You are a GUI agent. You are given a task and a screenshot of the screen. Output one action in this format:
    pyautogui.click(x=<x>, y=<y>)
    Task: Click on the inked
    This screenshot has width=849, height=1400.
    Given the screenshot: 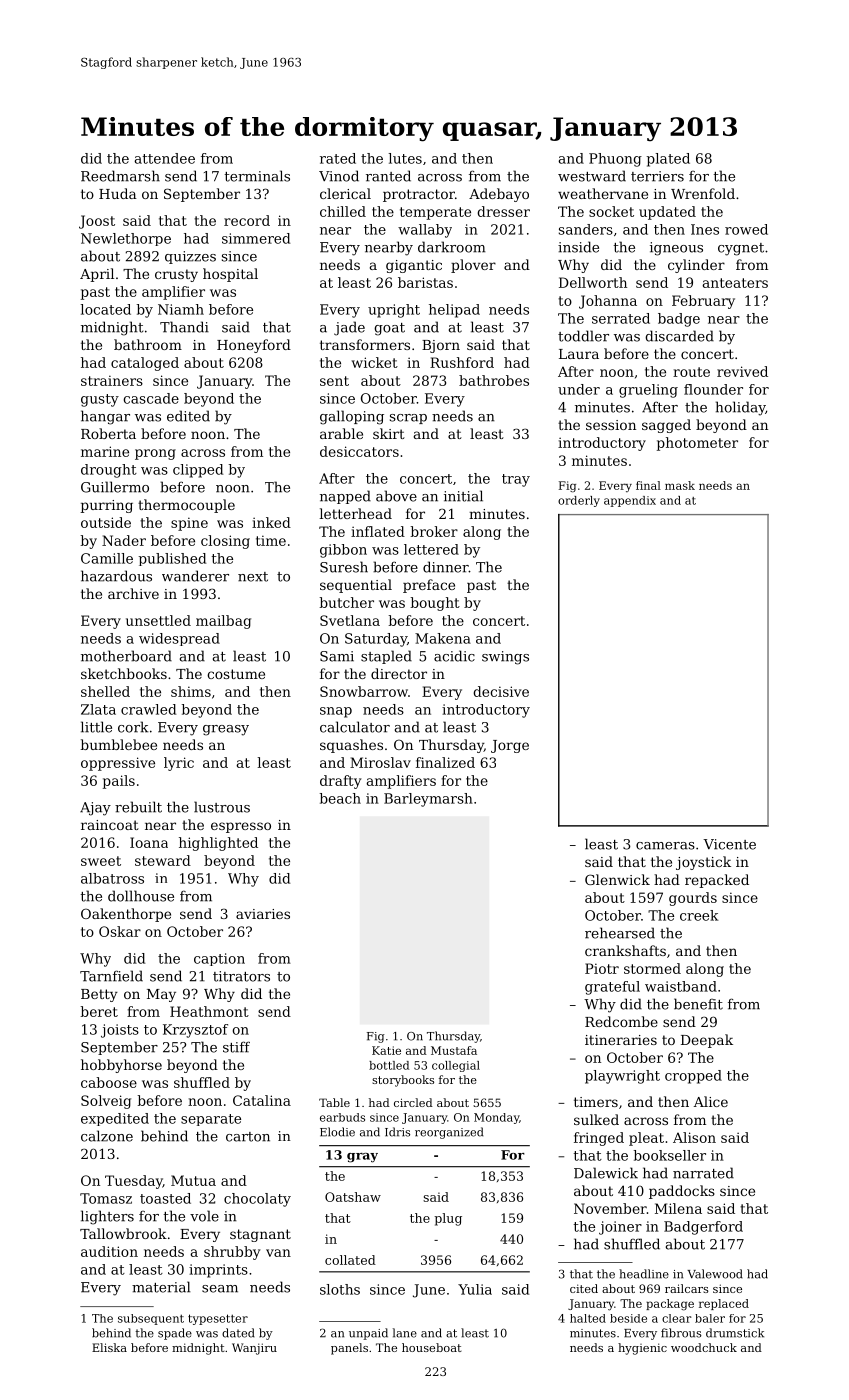 What is the action you would take?
    pyautogui.click(x=271, y=522)
